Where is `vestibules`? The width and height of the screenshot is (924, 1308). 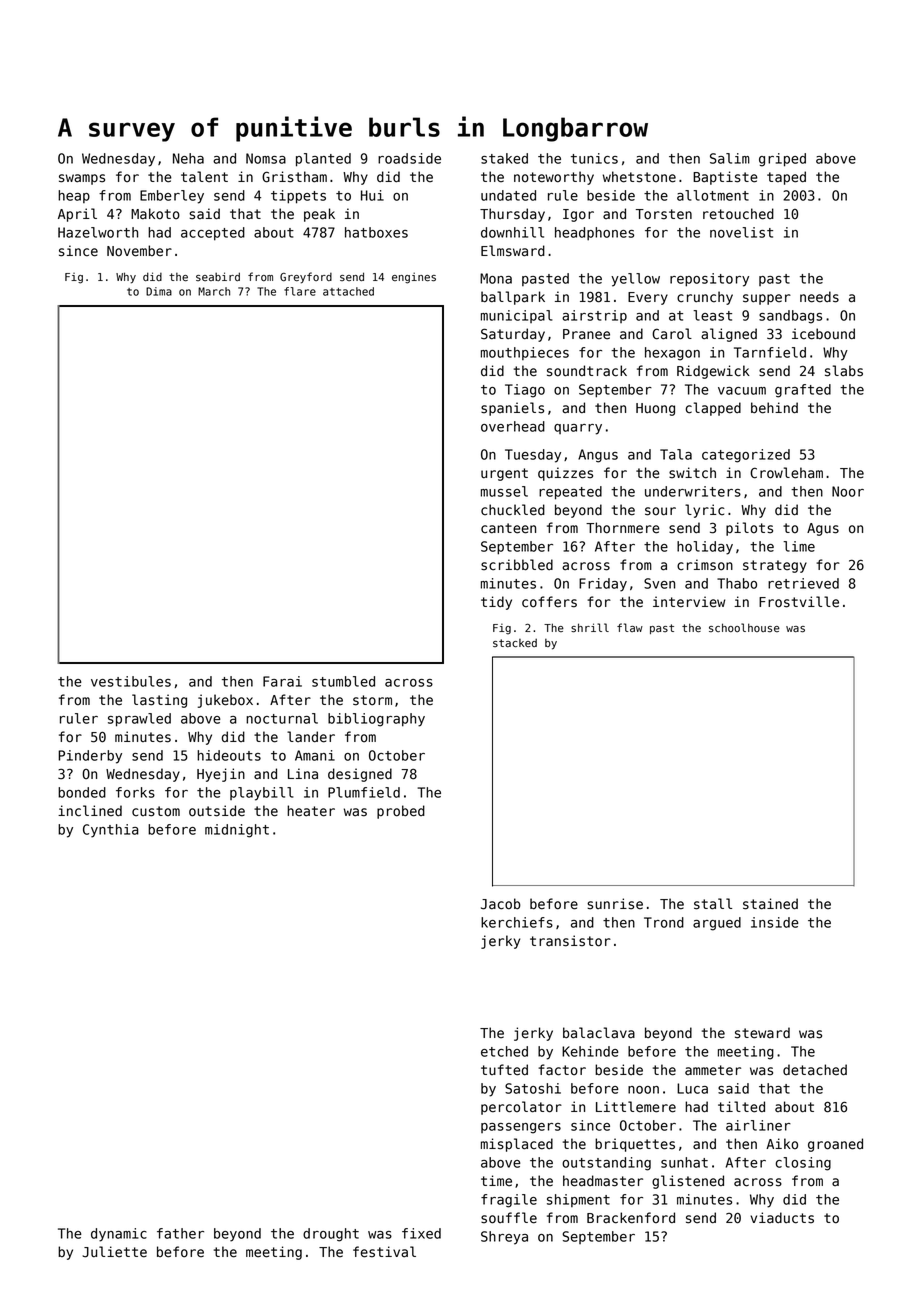 vestibules is located at coordinates (131, 681).
